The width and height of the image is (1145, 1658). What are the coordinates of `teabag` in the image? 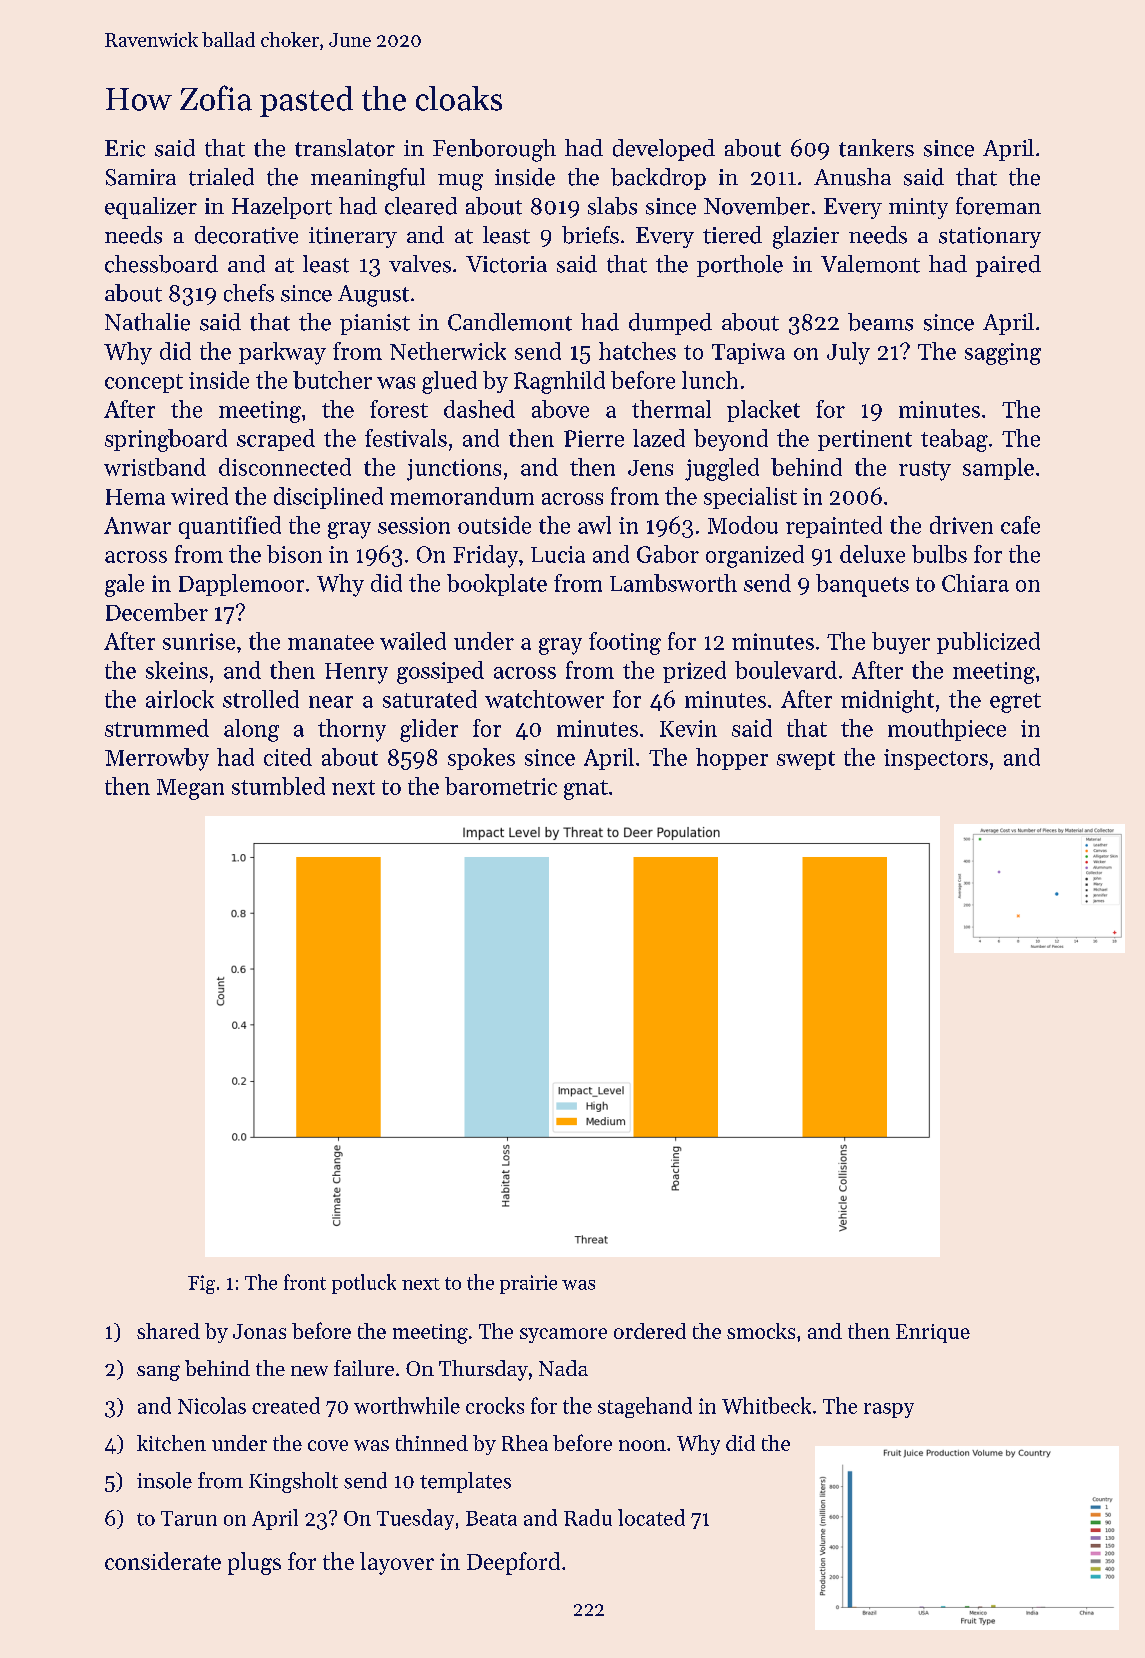 It's located at (954, 440).
